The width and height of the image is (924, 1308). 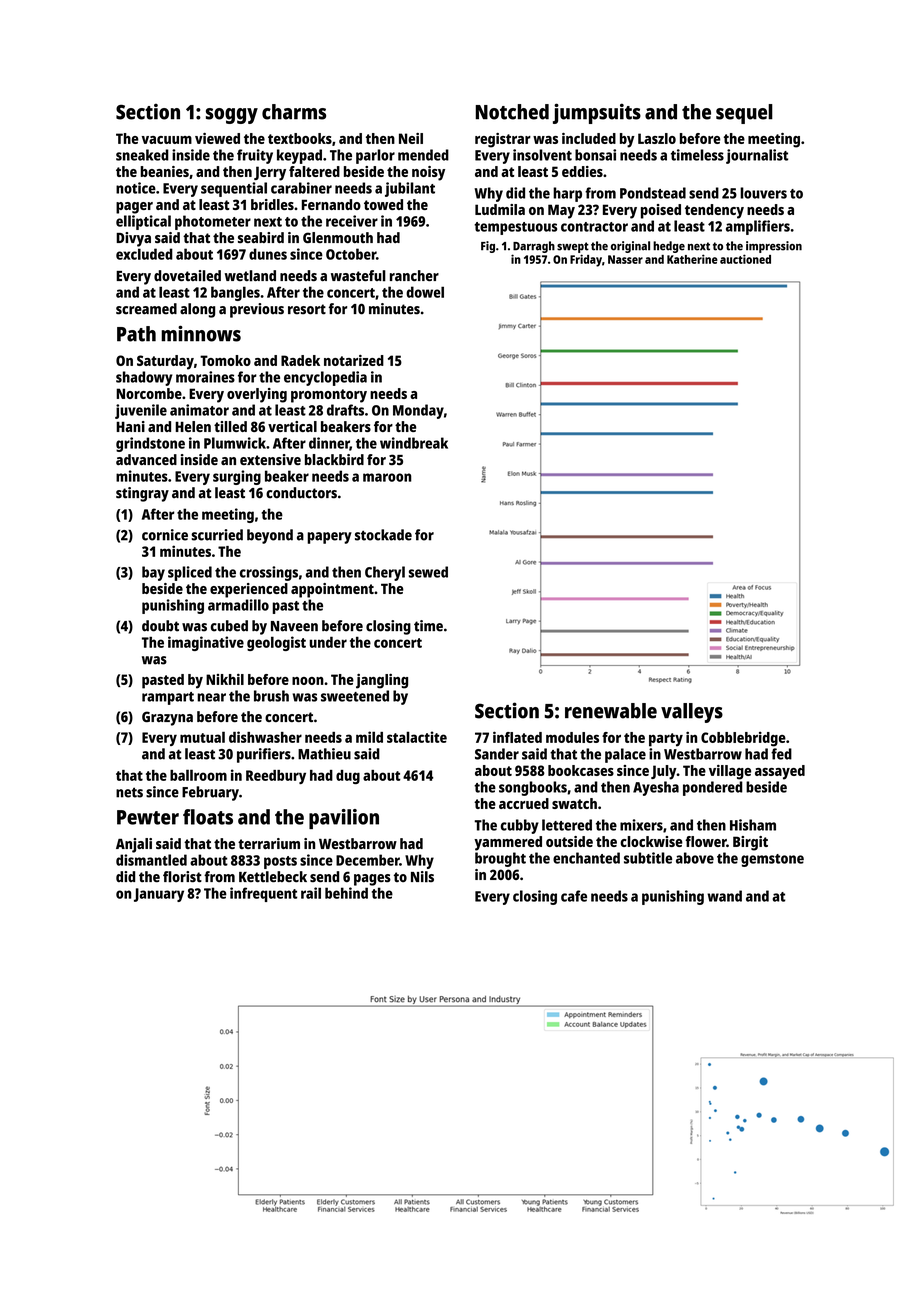 What do you see at coordinates (744, 114) in the image?
I see `sequel` at bounding box center [744, 114].
